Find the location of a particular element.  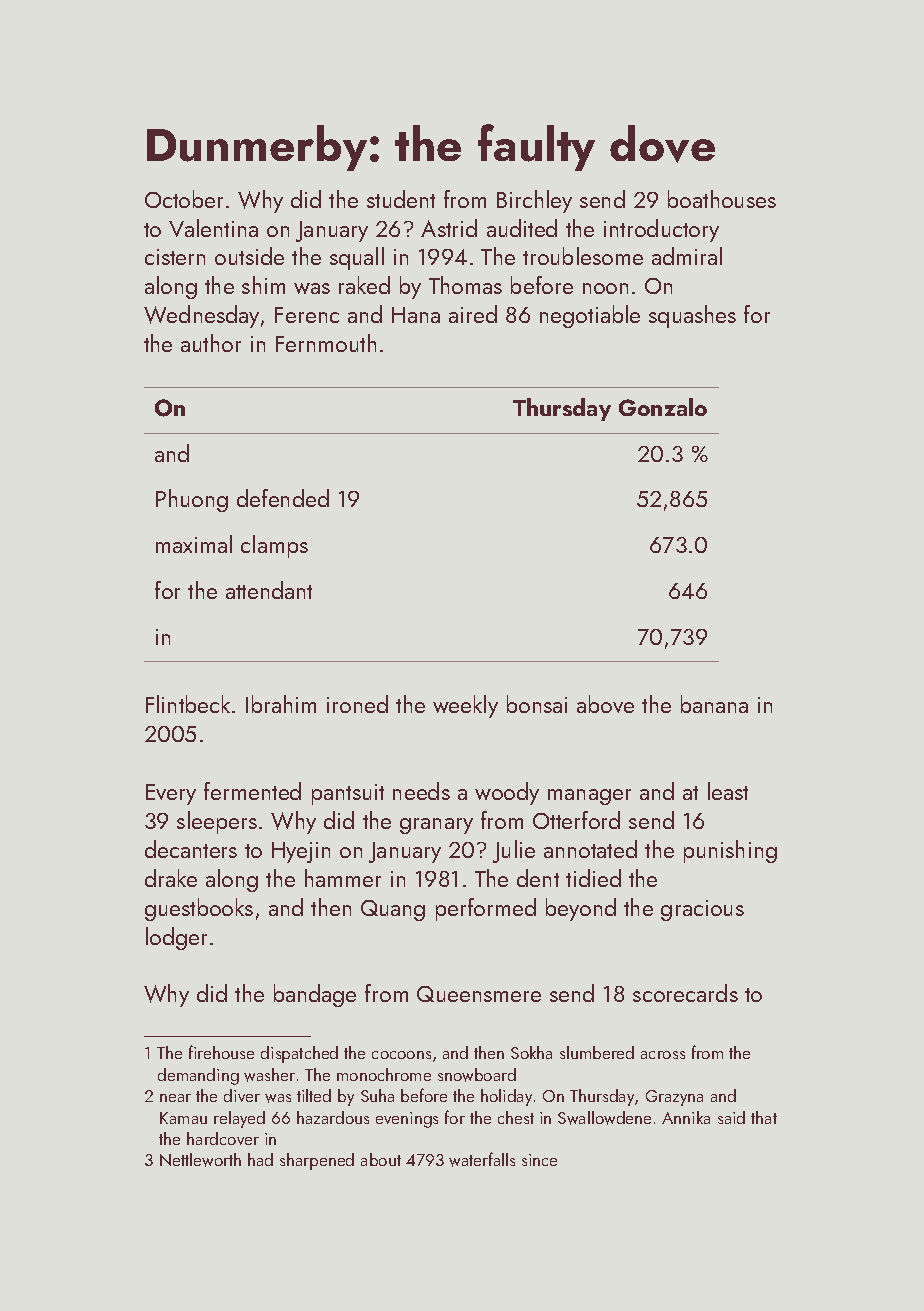

boathouses is located at coordinates (722, 199).
